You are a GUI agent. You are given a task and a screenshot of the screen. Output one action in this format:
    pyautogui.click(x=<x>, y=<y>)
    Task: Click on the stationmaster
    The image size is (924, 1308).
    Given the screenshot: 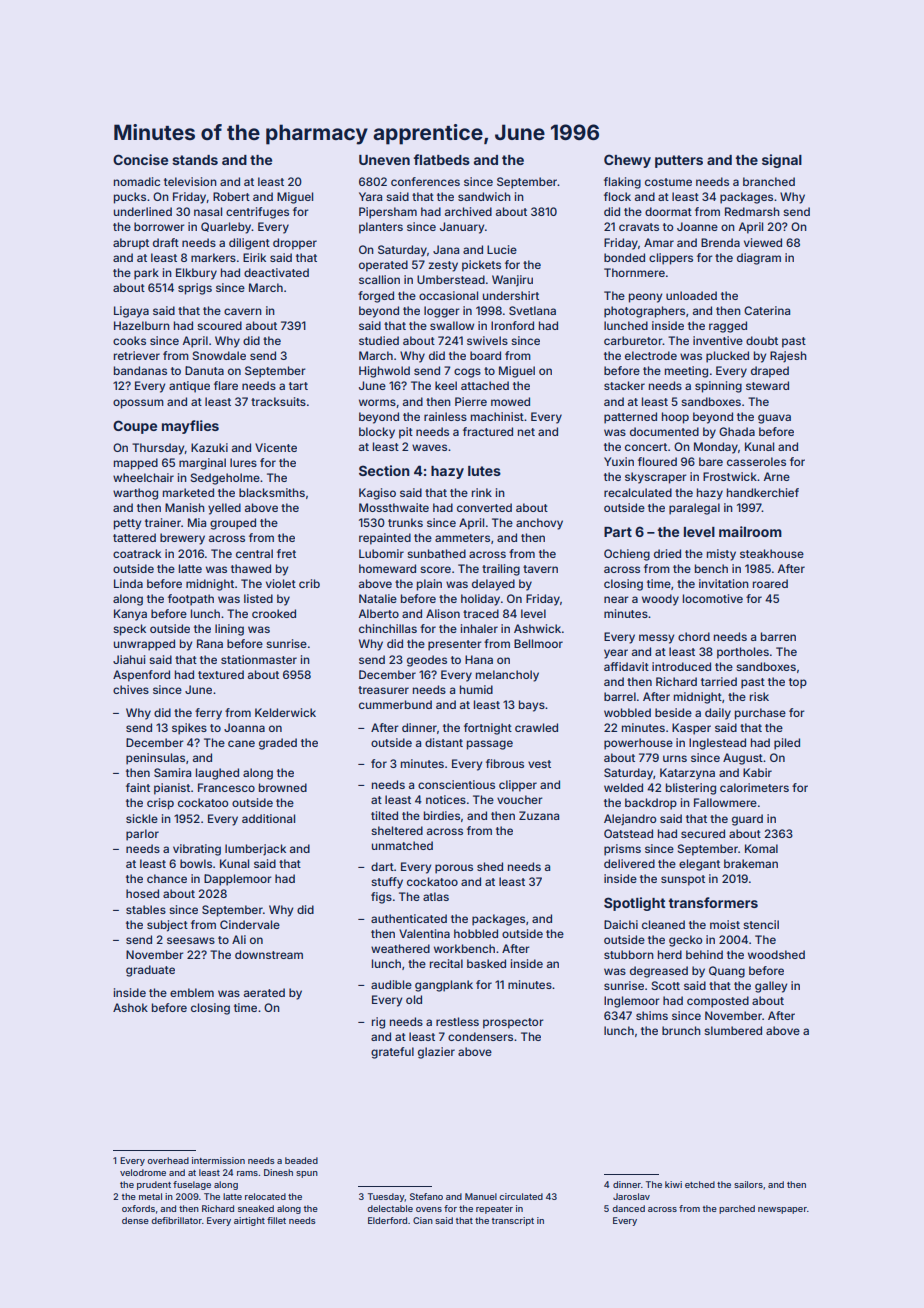 What is the action you would take?
    pyautogui.click(x=259, y=659)
